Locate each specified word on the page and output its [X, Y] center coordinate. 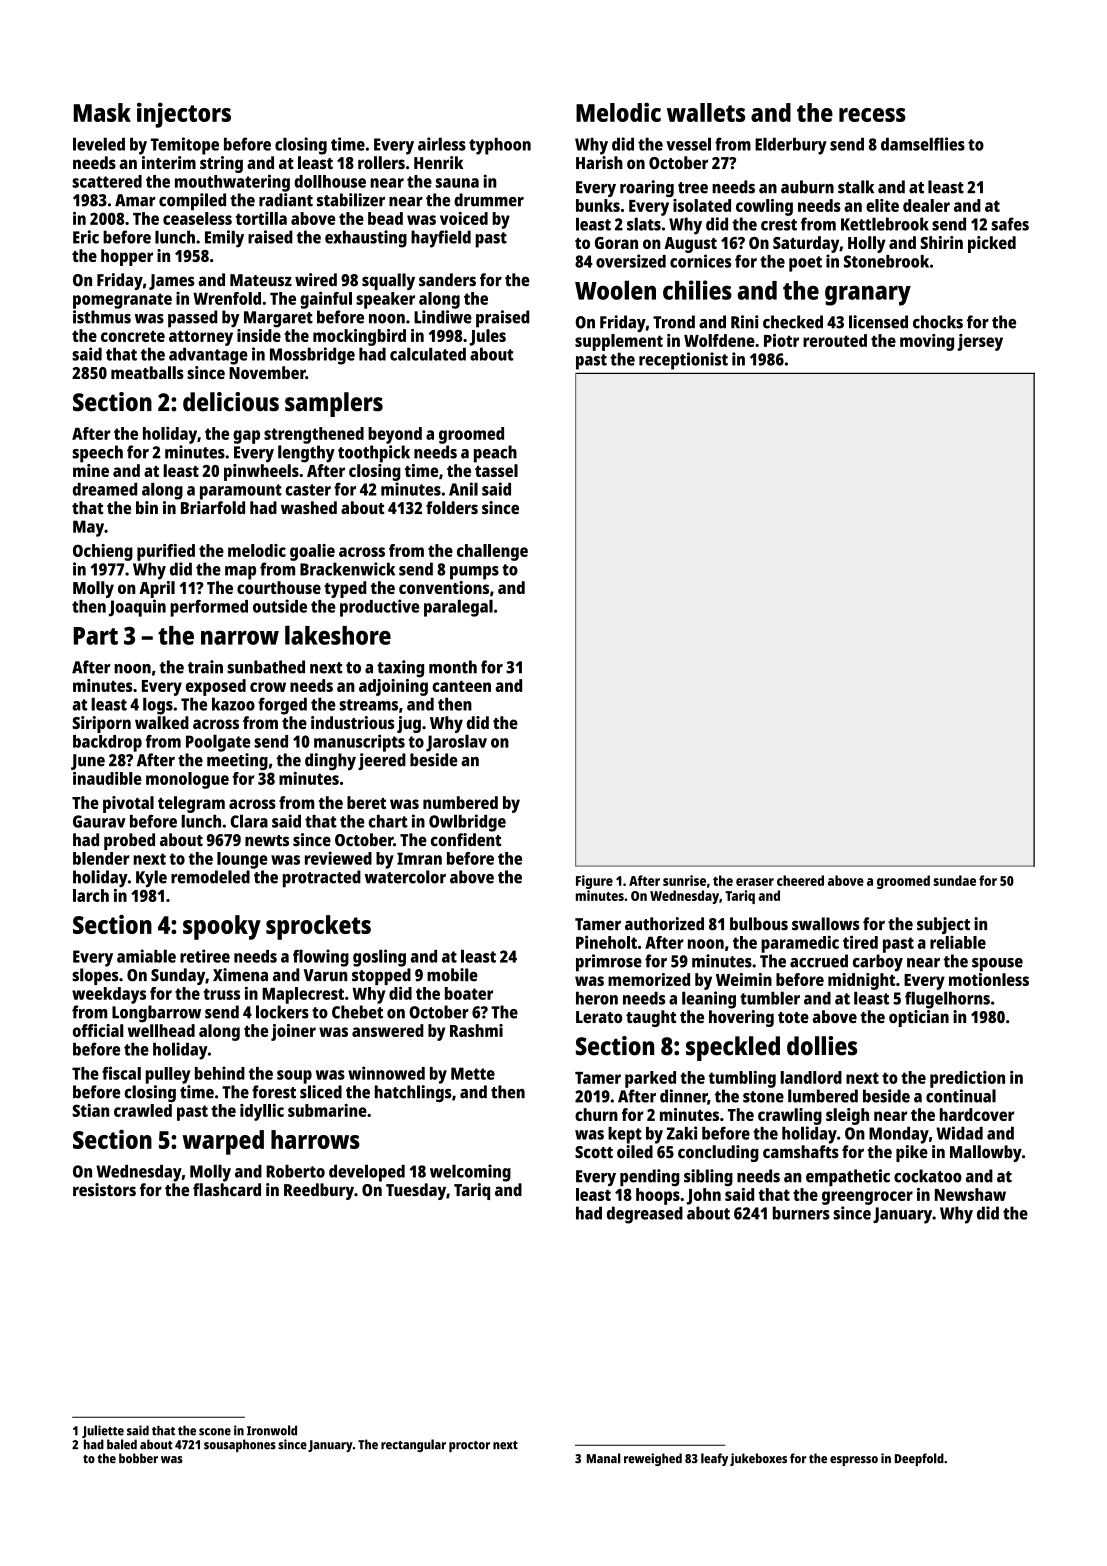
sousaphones [240, 1445]
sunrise [684, 880]
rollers [381, 162]
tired [860, 942]
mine [91, 470]
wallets [706, 112]
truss [221, 994]
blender [101, 858]
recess [872, 115]
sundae [954, 880]
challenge [492, 552]
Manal [604, 1458]
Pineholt [606, 942]
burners [801, 1213]
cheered [800, 880]
